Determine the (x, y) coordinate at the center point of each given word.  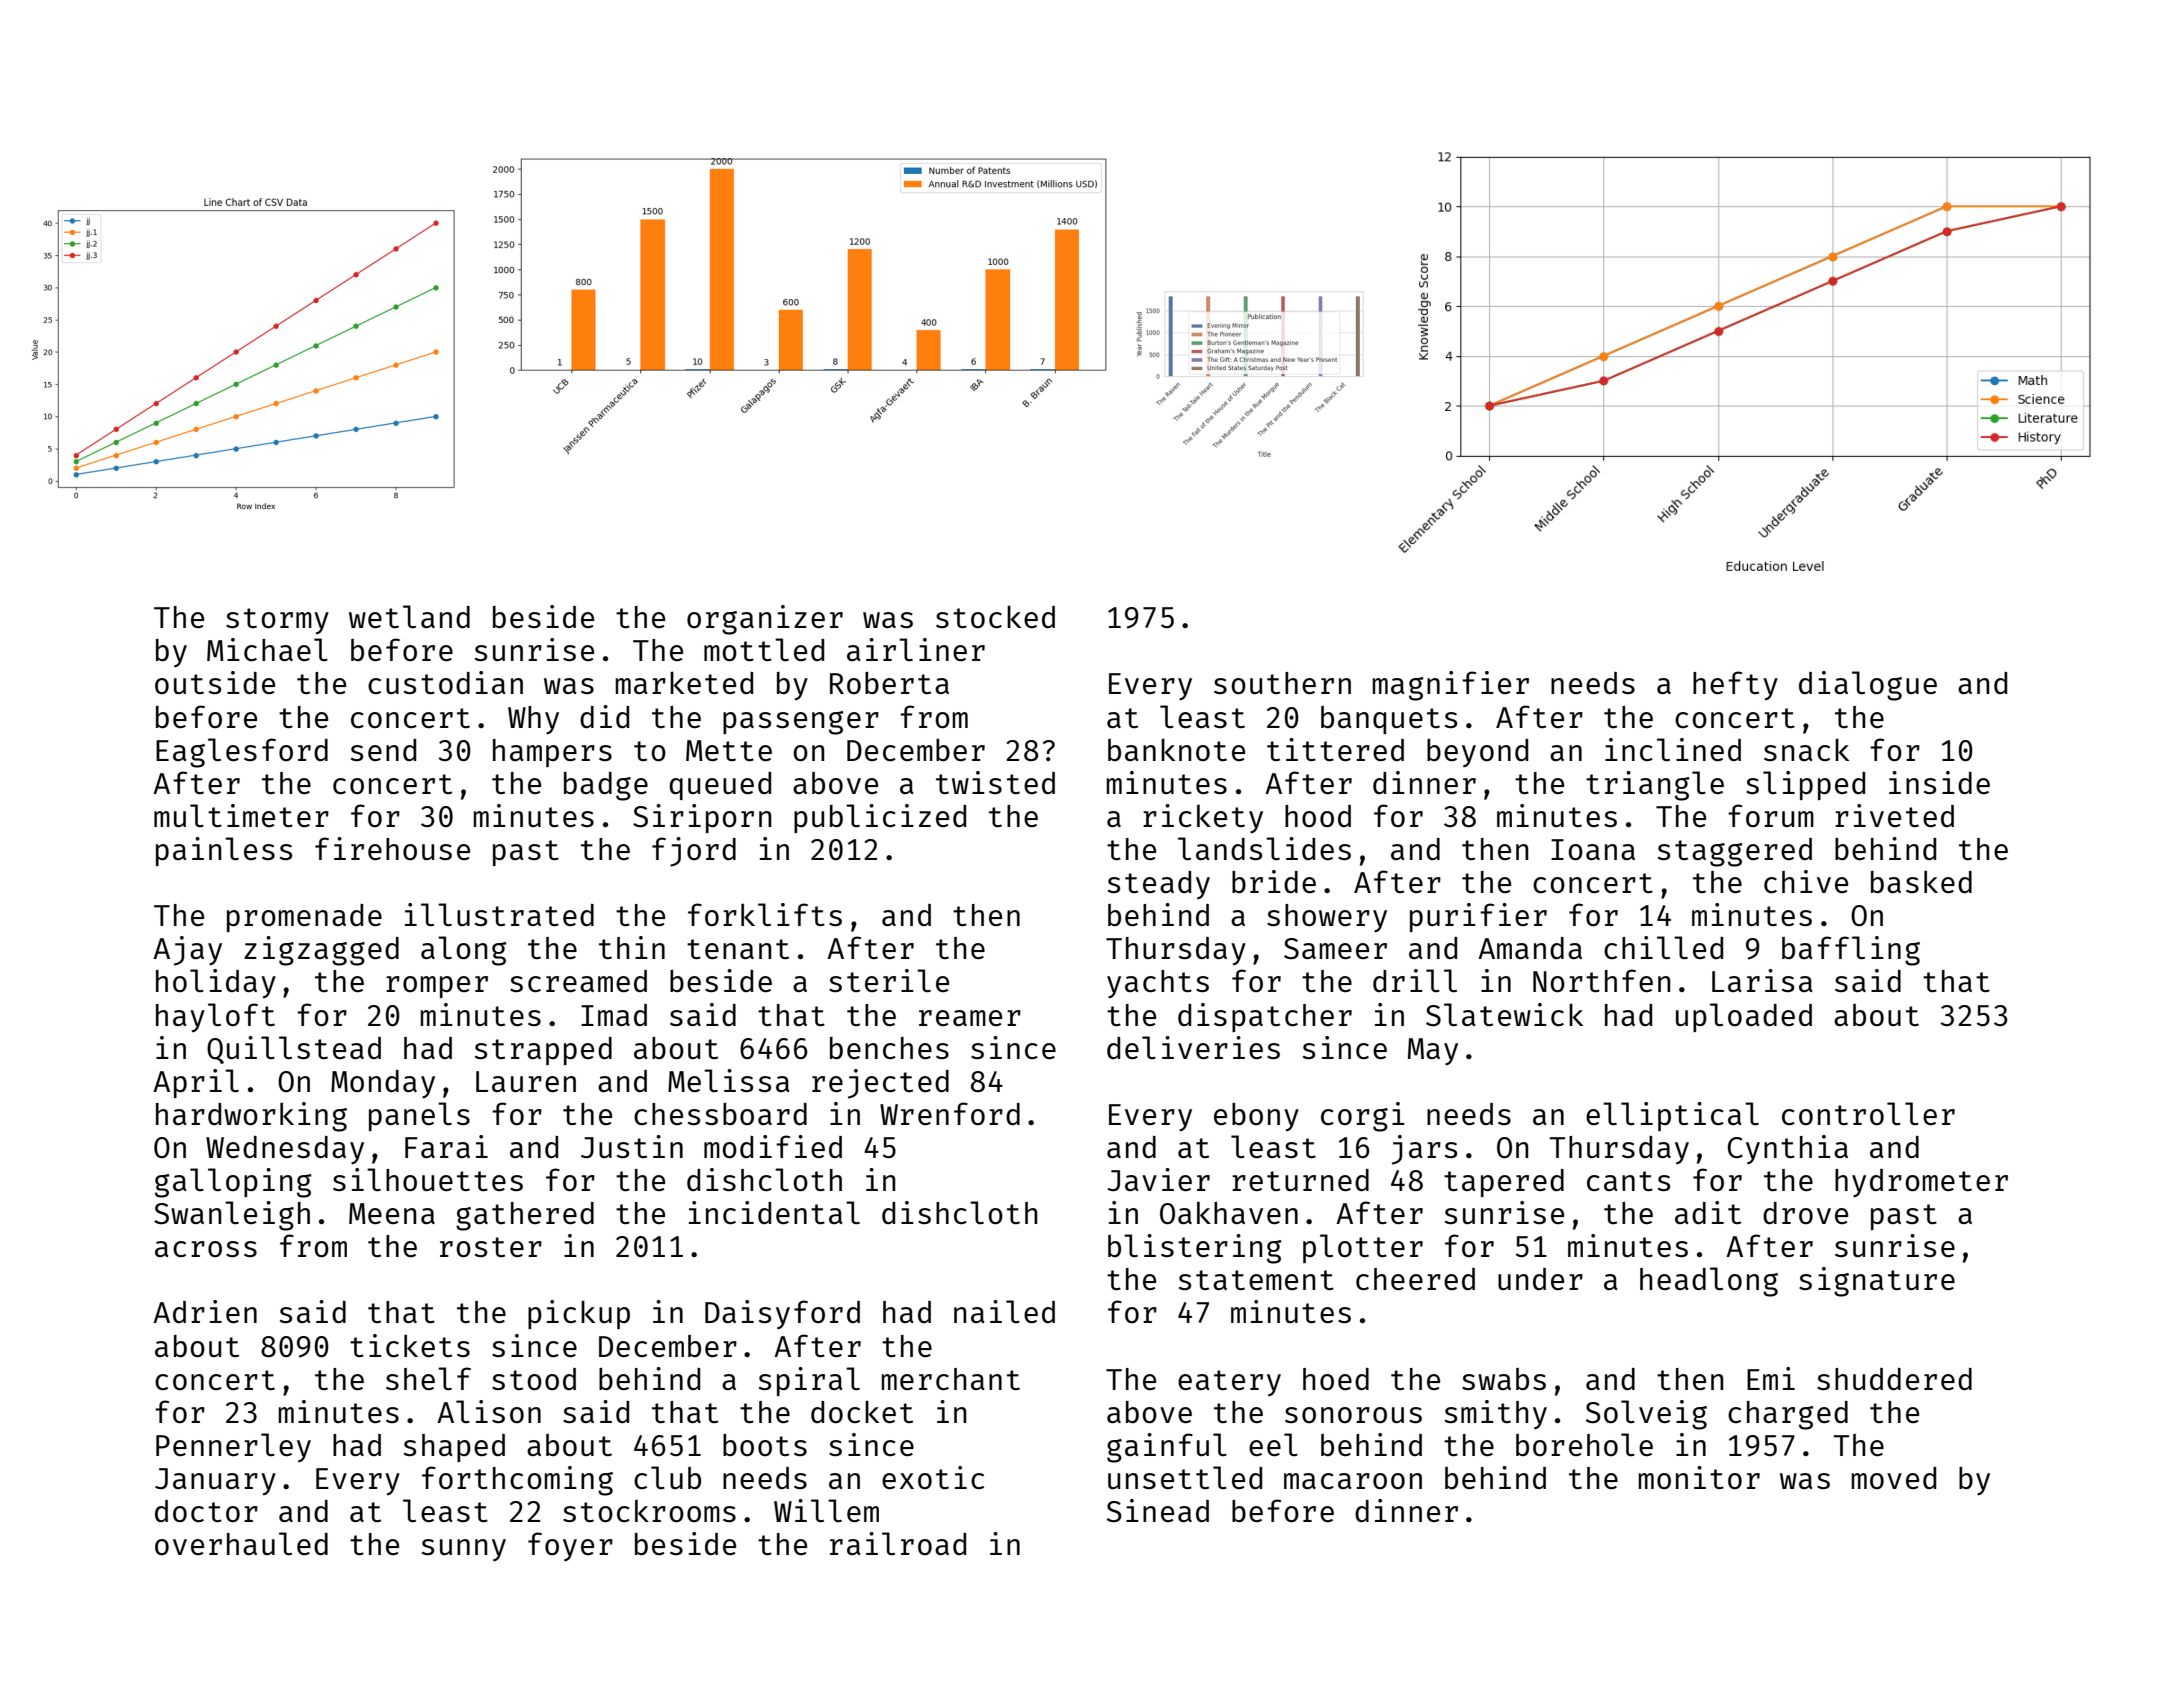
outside (215, 682)
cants (1628, 1181)
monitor (1699, 1477)
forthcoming (517, 1481)
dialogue (1868, 686)
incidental (774, 1212)
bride (1274, 881)
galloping (233, 1183)
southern (1282, 683)
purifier (1478, 917)
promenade (304, 918)
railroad (898, 1543)
